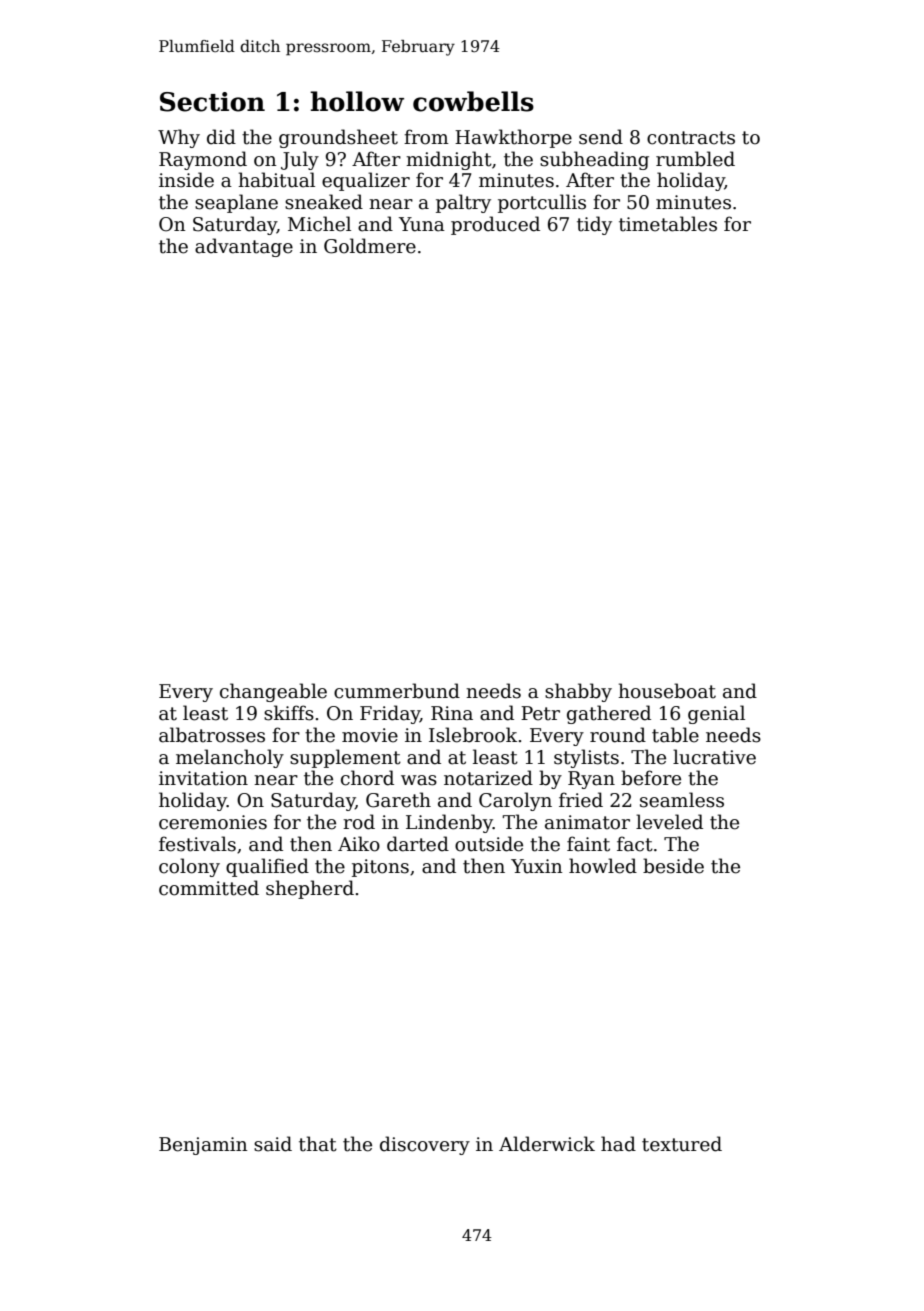 Image resolution: width=924 pixels, height=1311 pixels. What do you see at coordinates (203, 1146) in the screenshot?
I see `Benjamin` at bounding box center [203, 1146].
